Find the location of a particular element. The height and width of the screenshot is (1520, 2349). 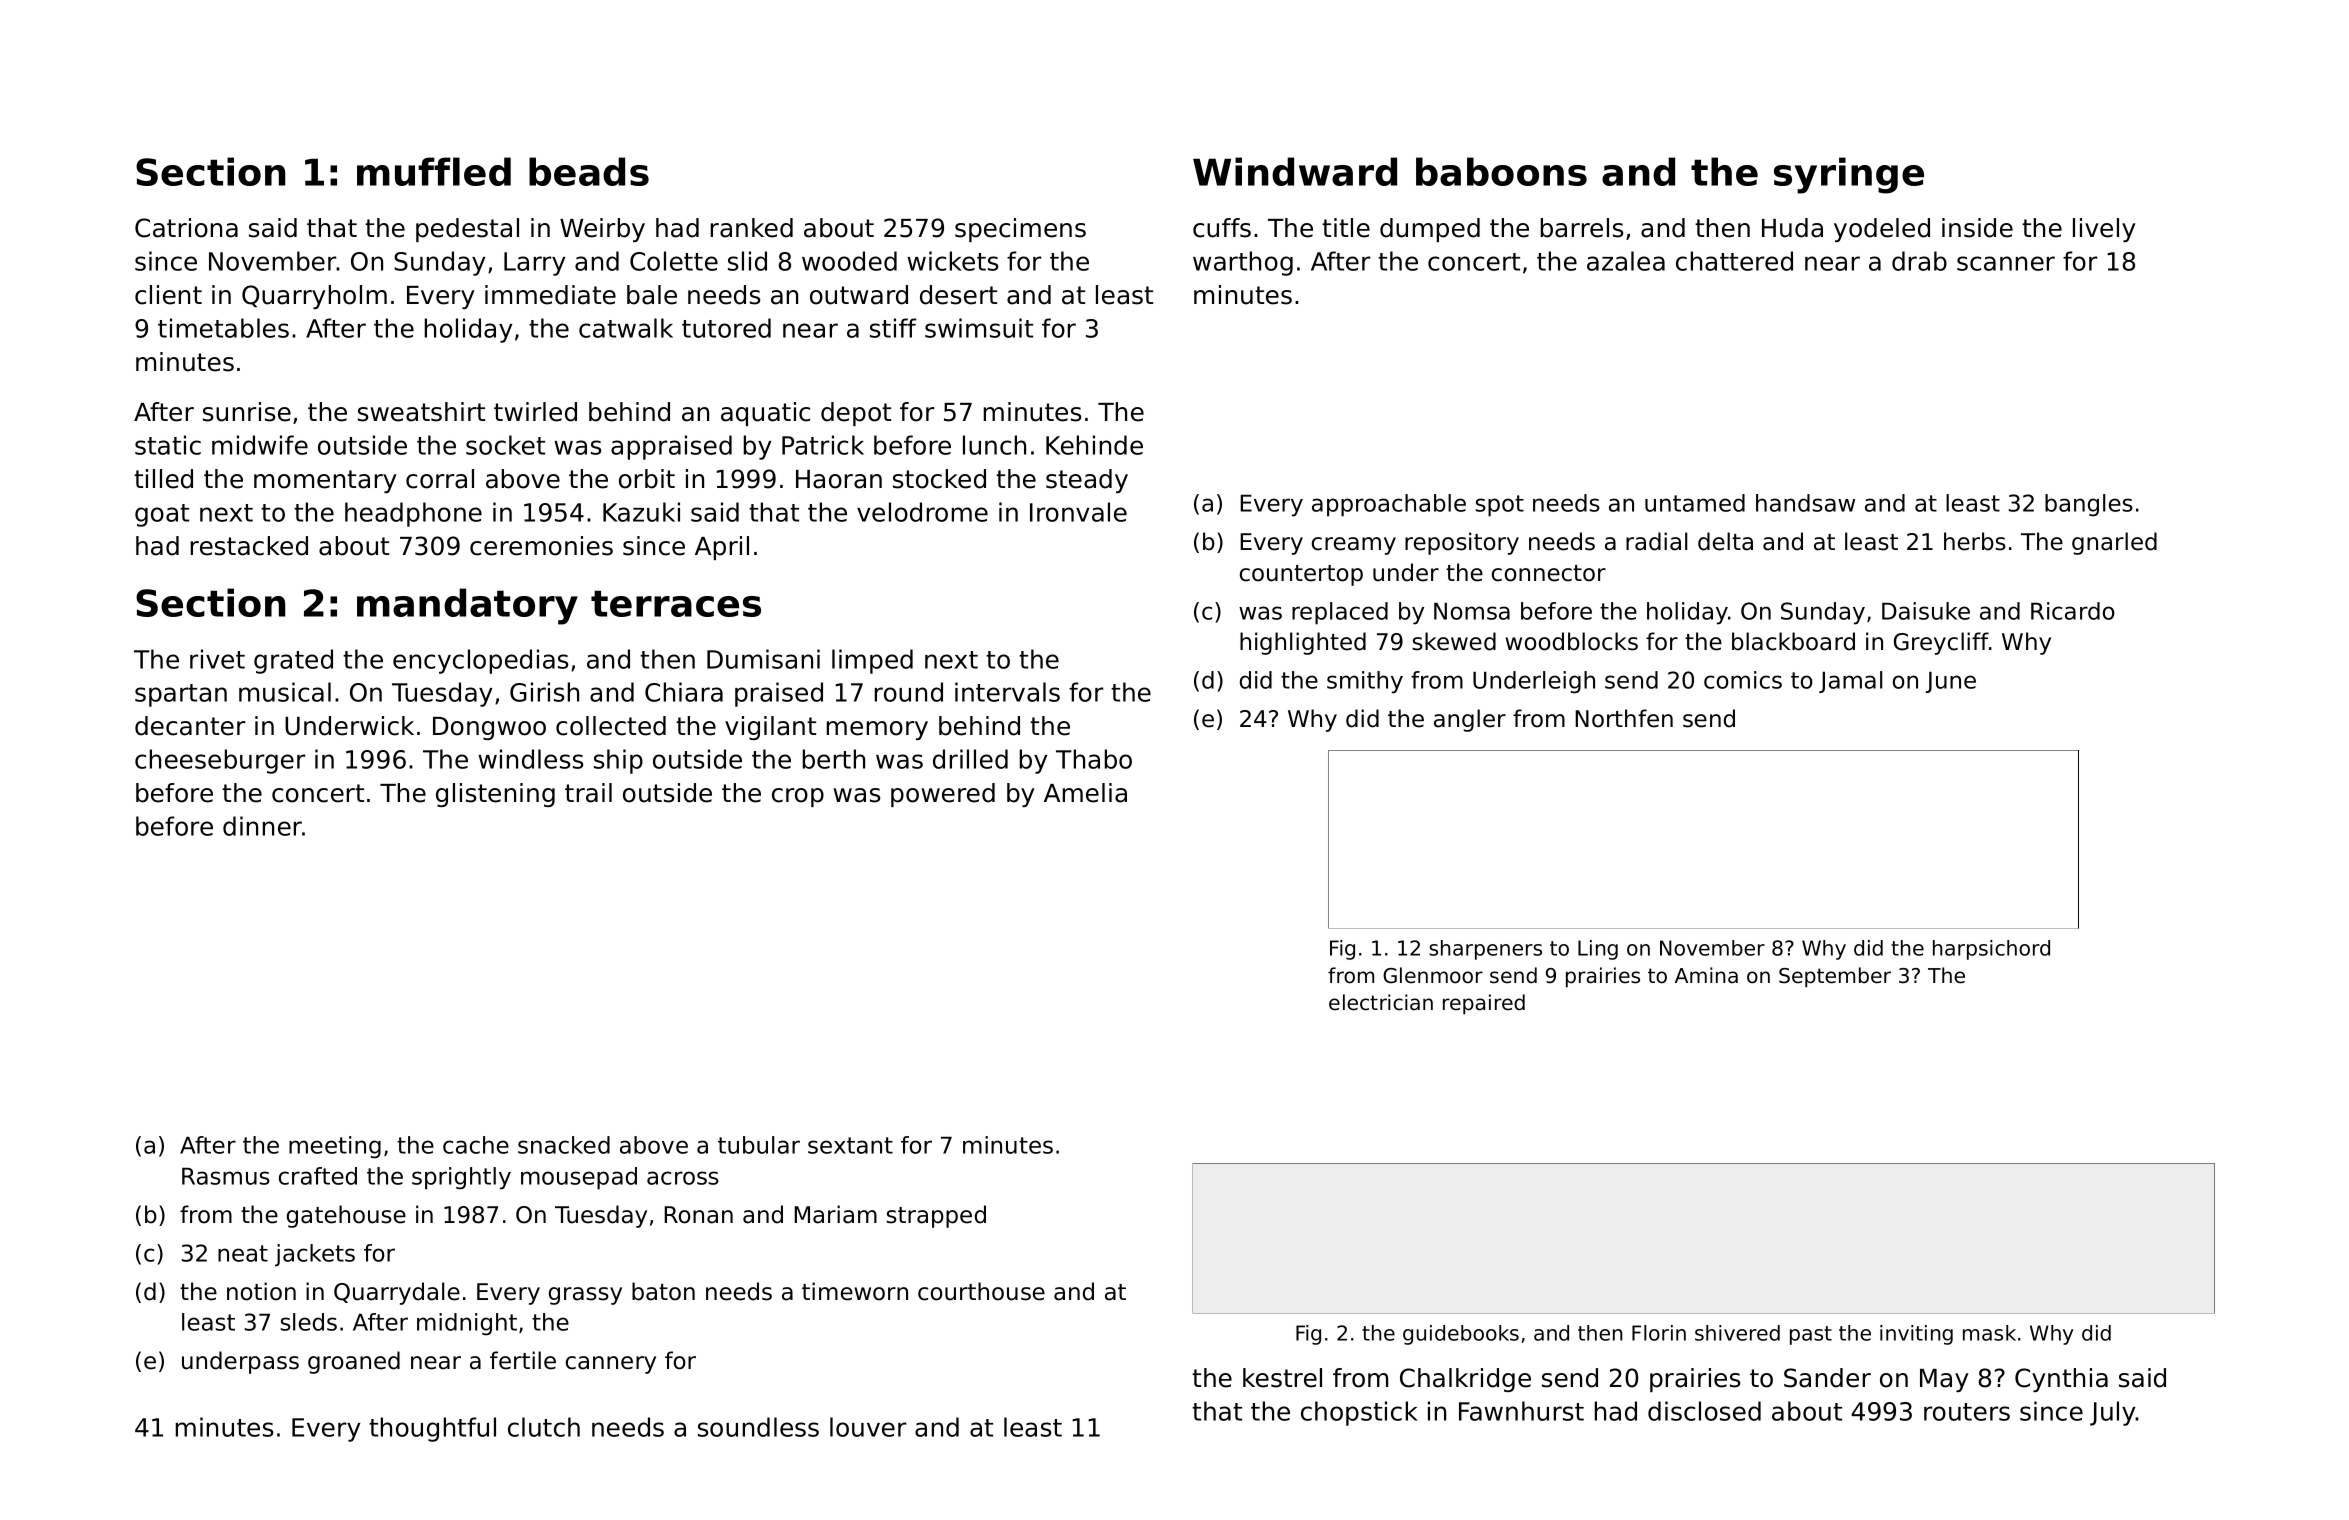

beads is located at coordinates (589, 171).
